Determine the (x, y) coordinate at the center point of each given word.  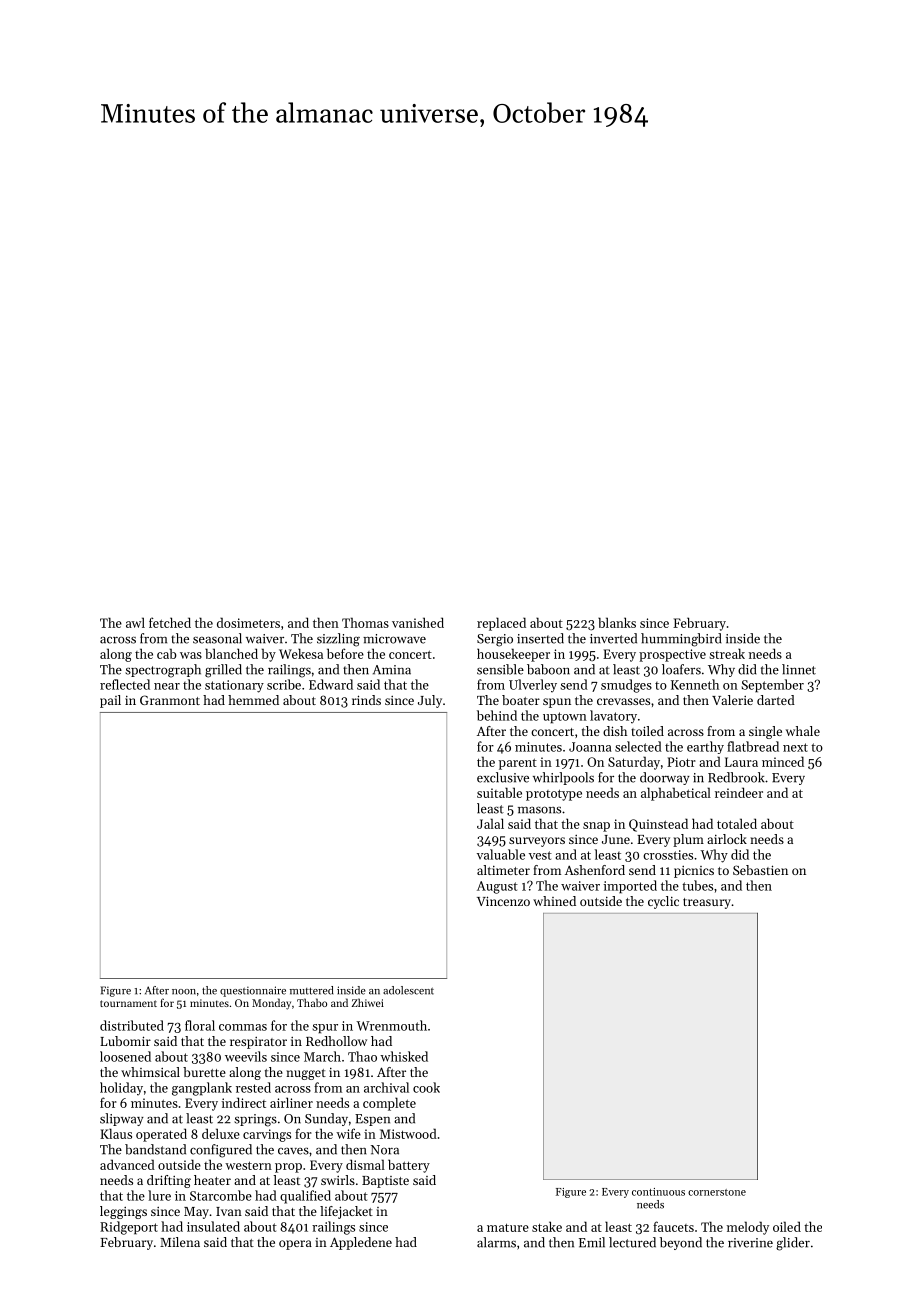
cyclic (663, 902)
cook (426, 1087)
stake (547, 1226)
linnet (799, 669)
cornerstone (717, 1192)
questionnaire (253, 991)
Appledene (361, 1243)
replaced (501, 624)
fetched (170, 622)
